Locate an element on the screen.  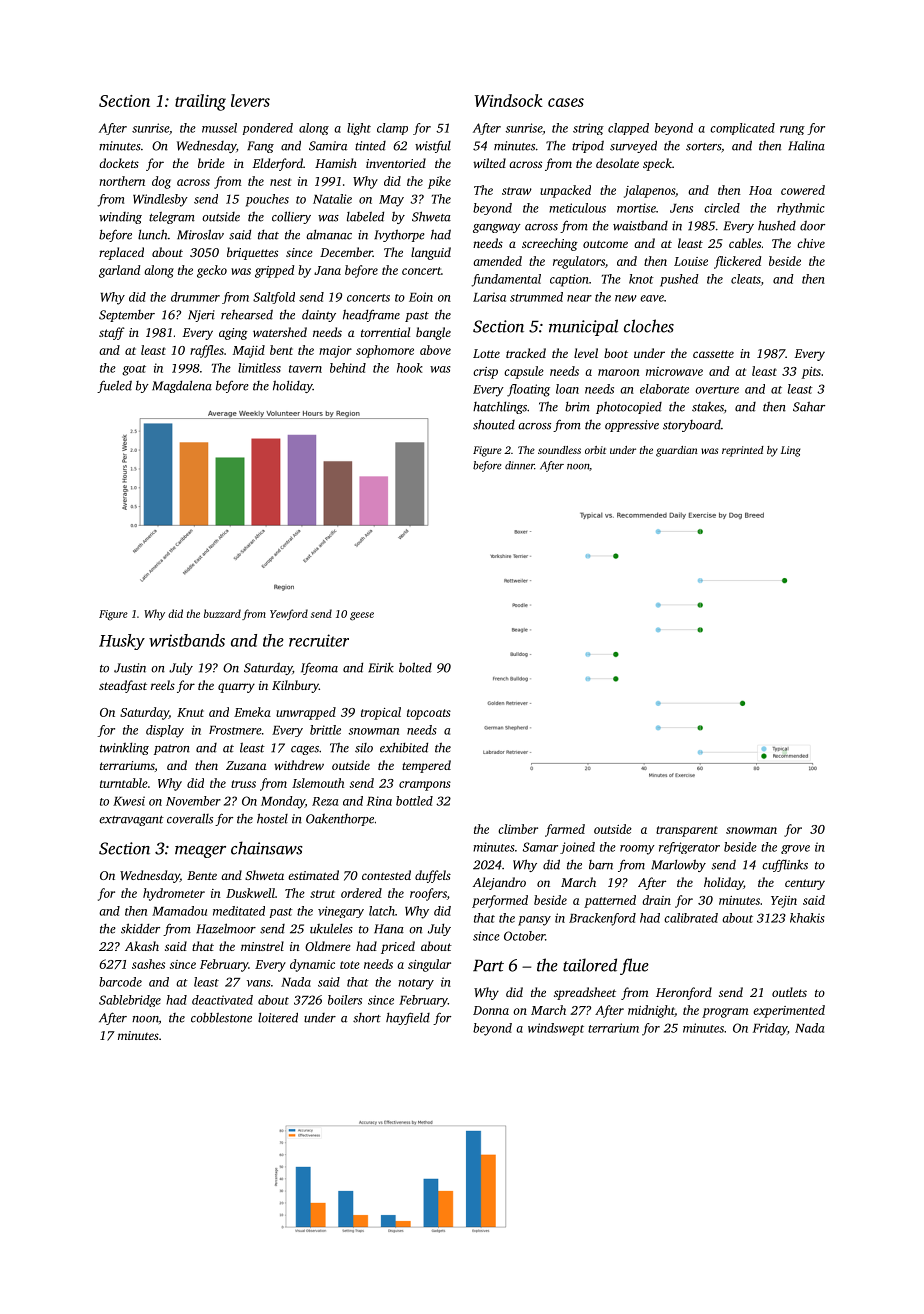
transparent is located at coordinates (687, 831).
